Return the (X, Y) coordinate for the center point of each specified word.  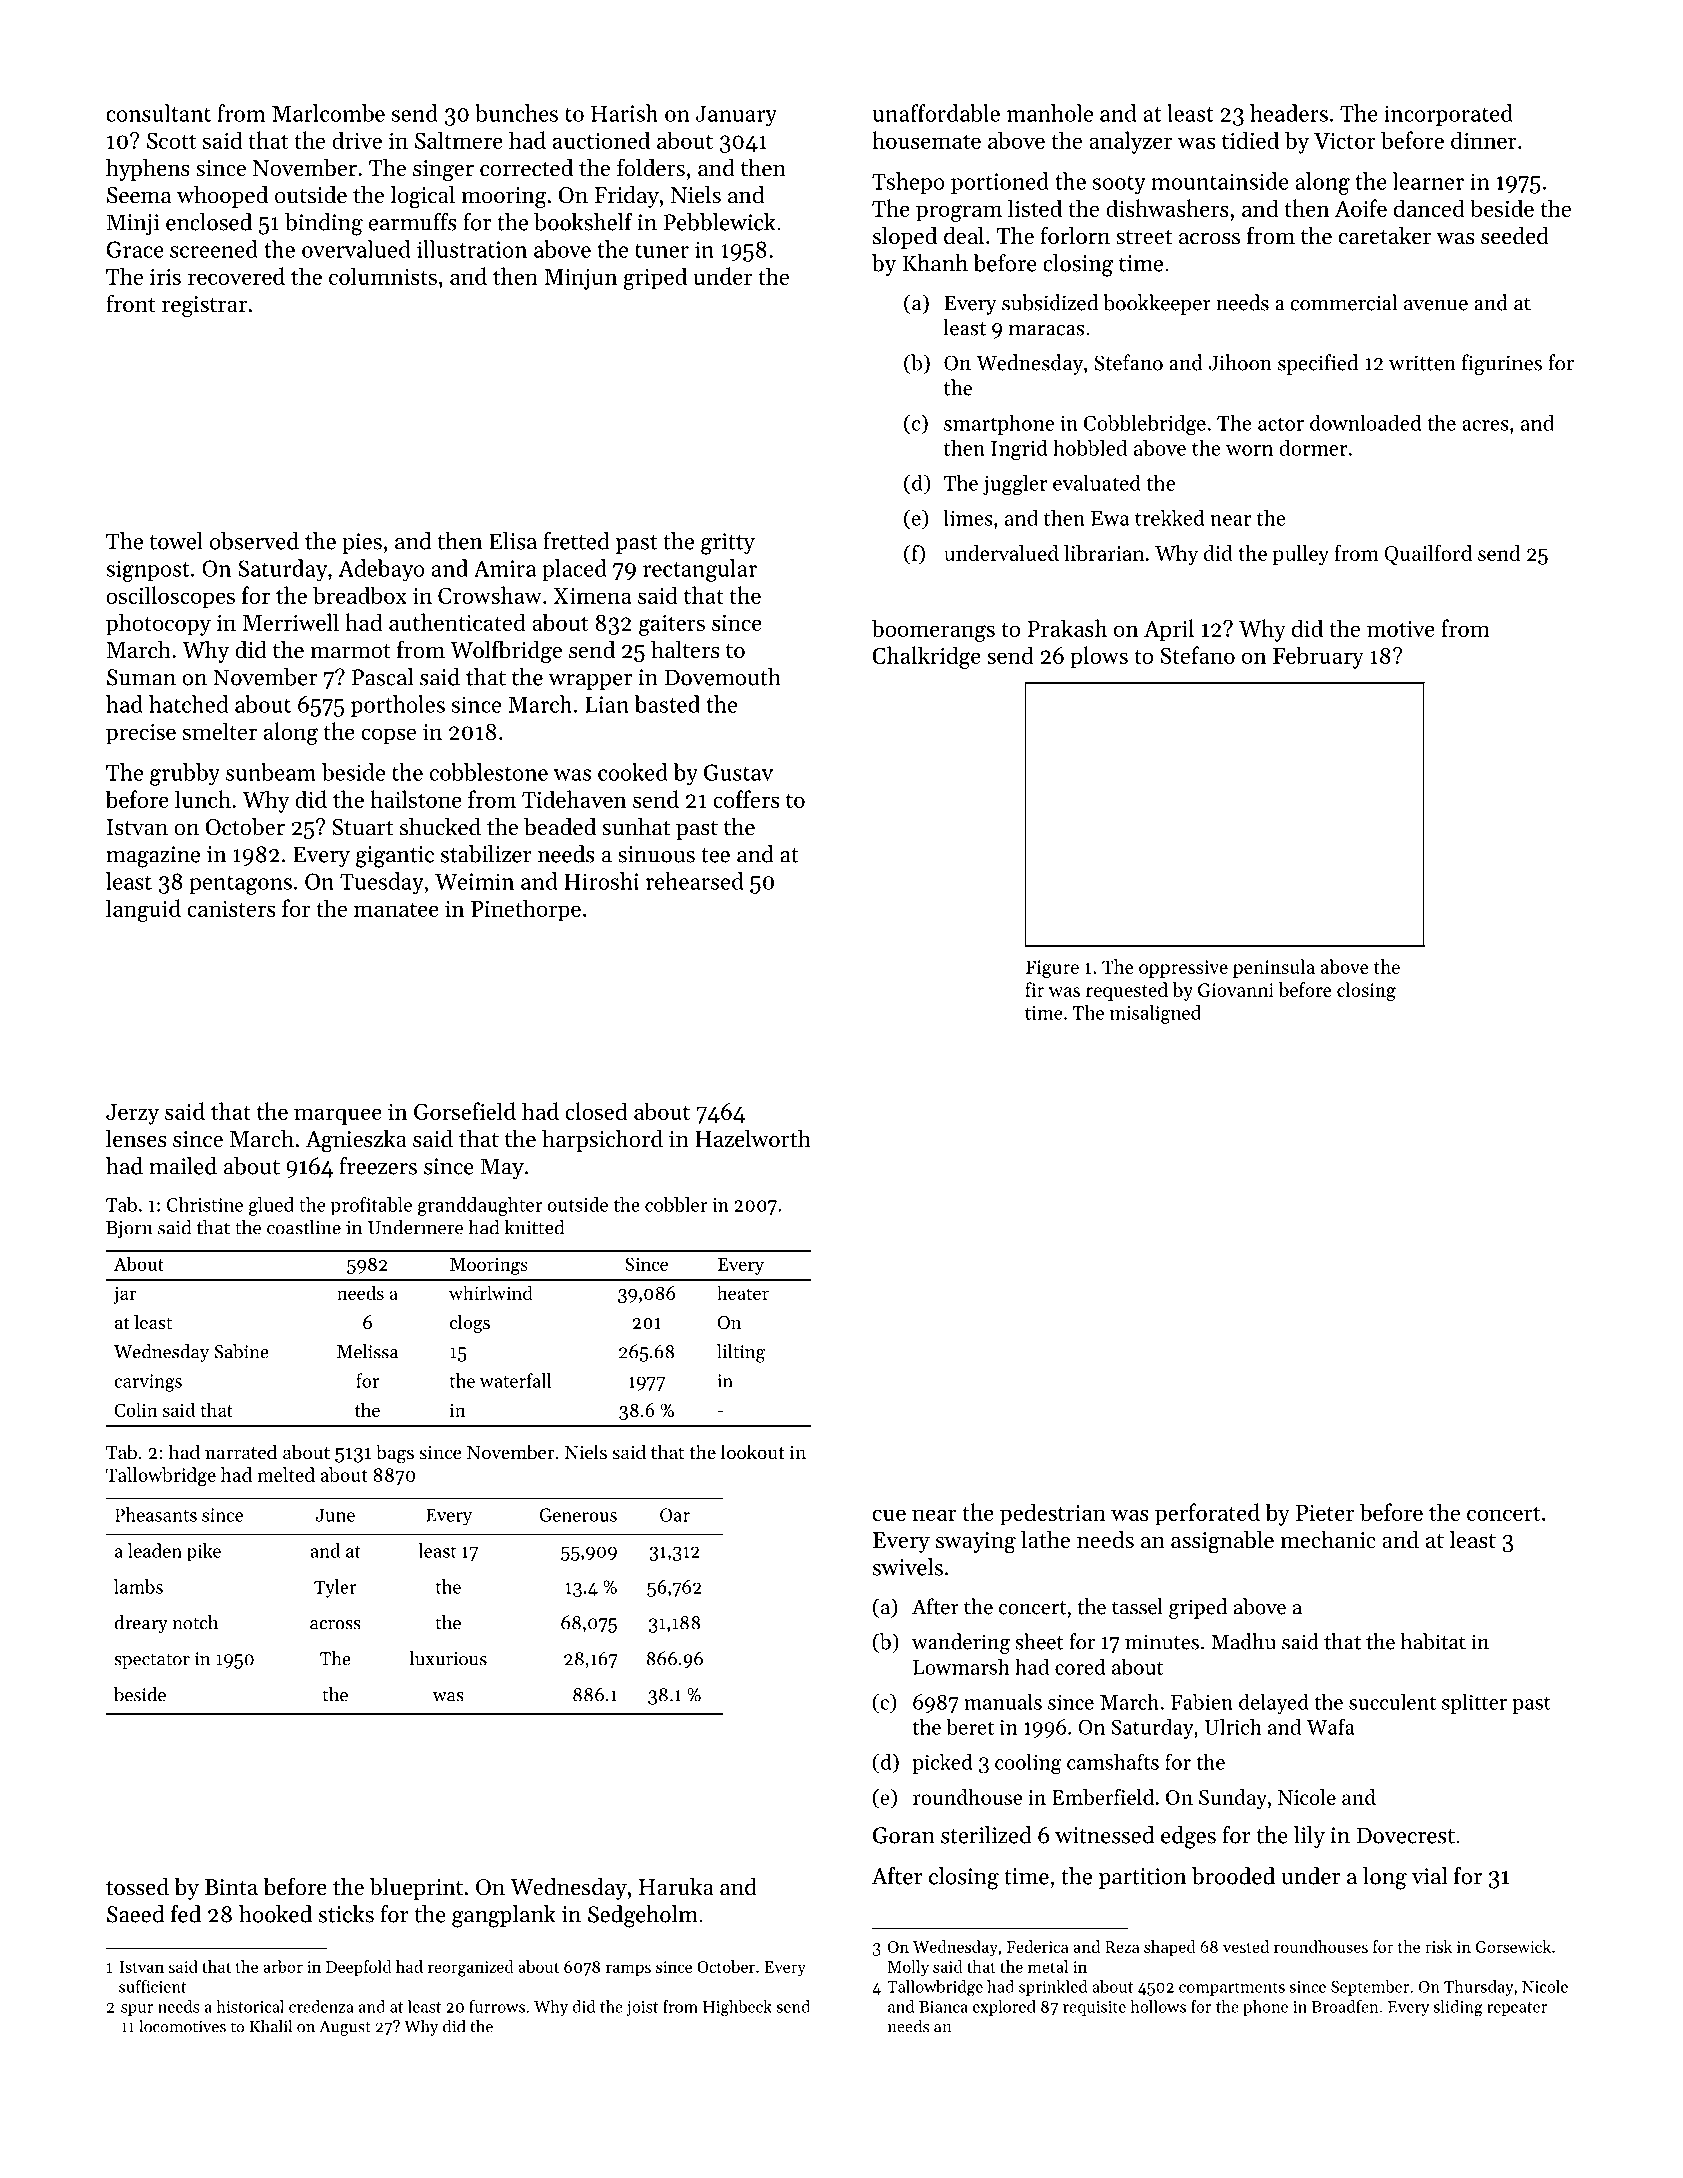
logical (422, 197)
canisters (231, 909)
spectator (152, 1661)
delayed (1274, 1703)
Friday (627, 197)
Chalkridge (926, 657)
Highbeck (737, 2008)
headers (1289, 113)
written (1422, 363)
